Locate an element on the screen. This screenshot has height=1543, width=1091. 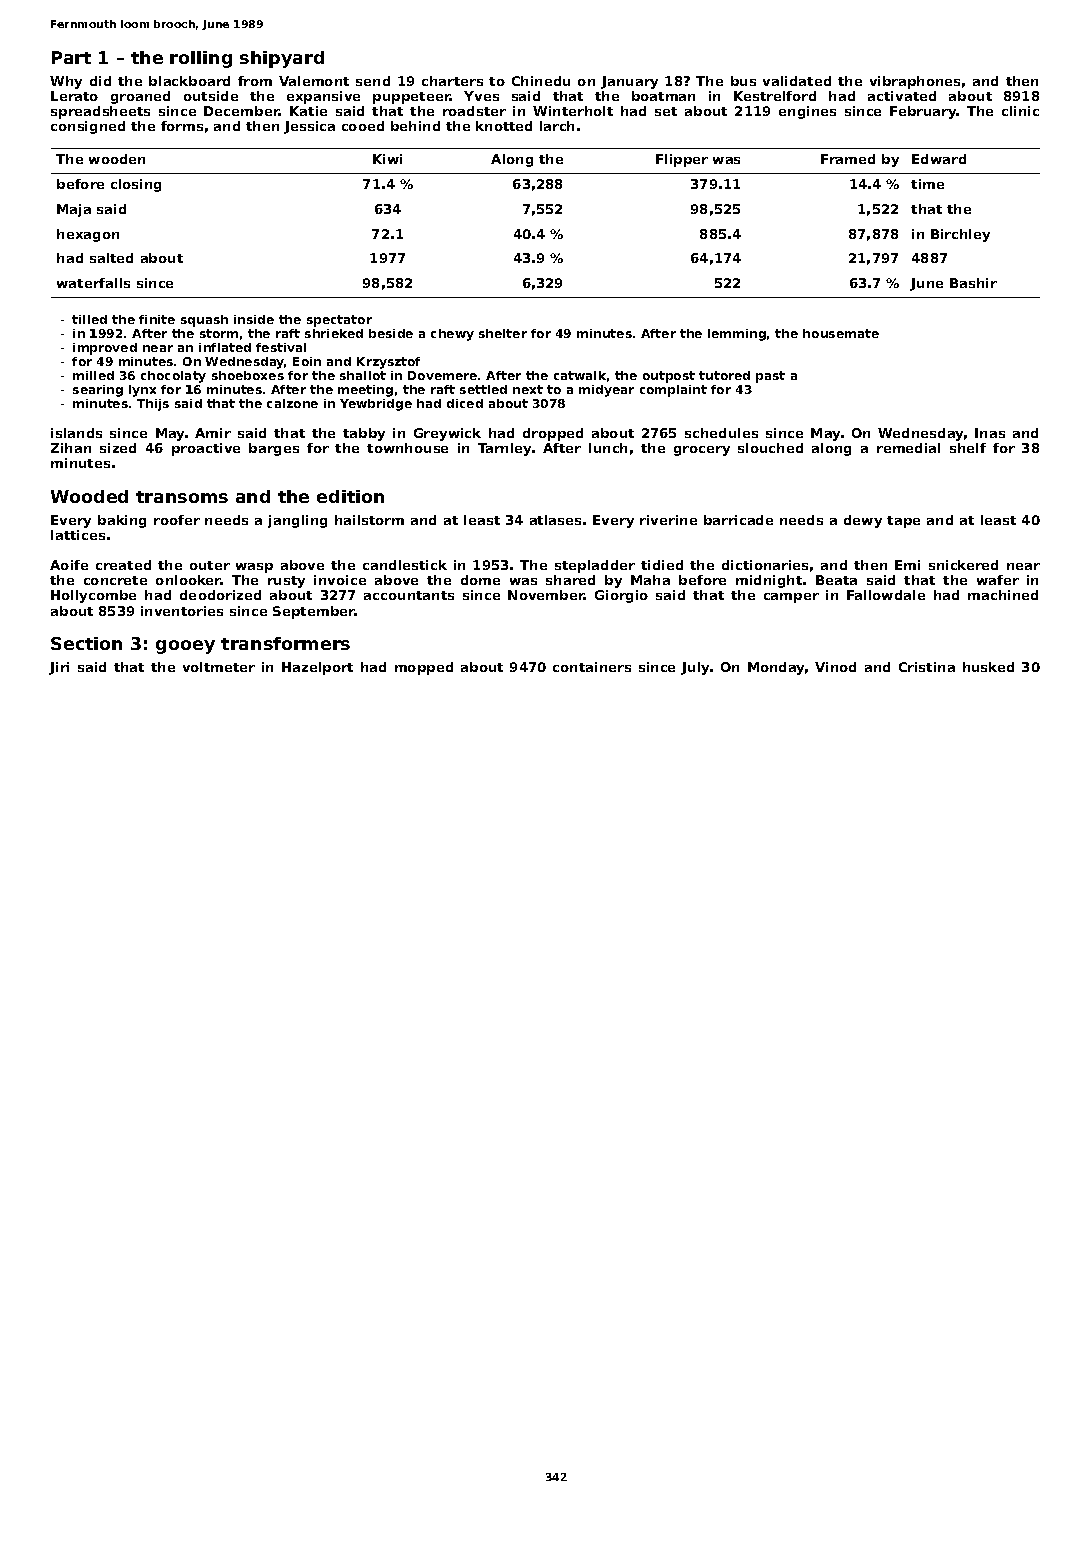
candlestick is located at coordinates (405, 565).
